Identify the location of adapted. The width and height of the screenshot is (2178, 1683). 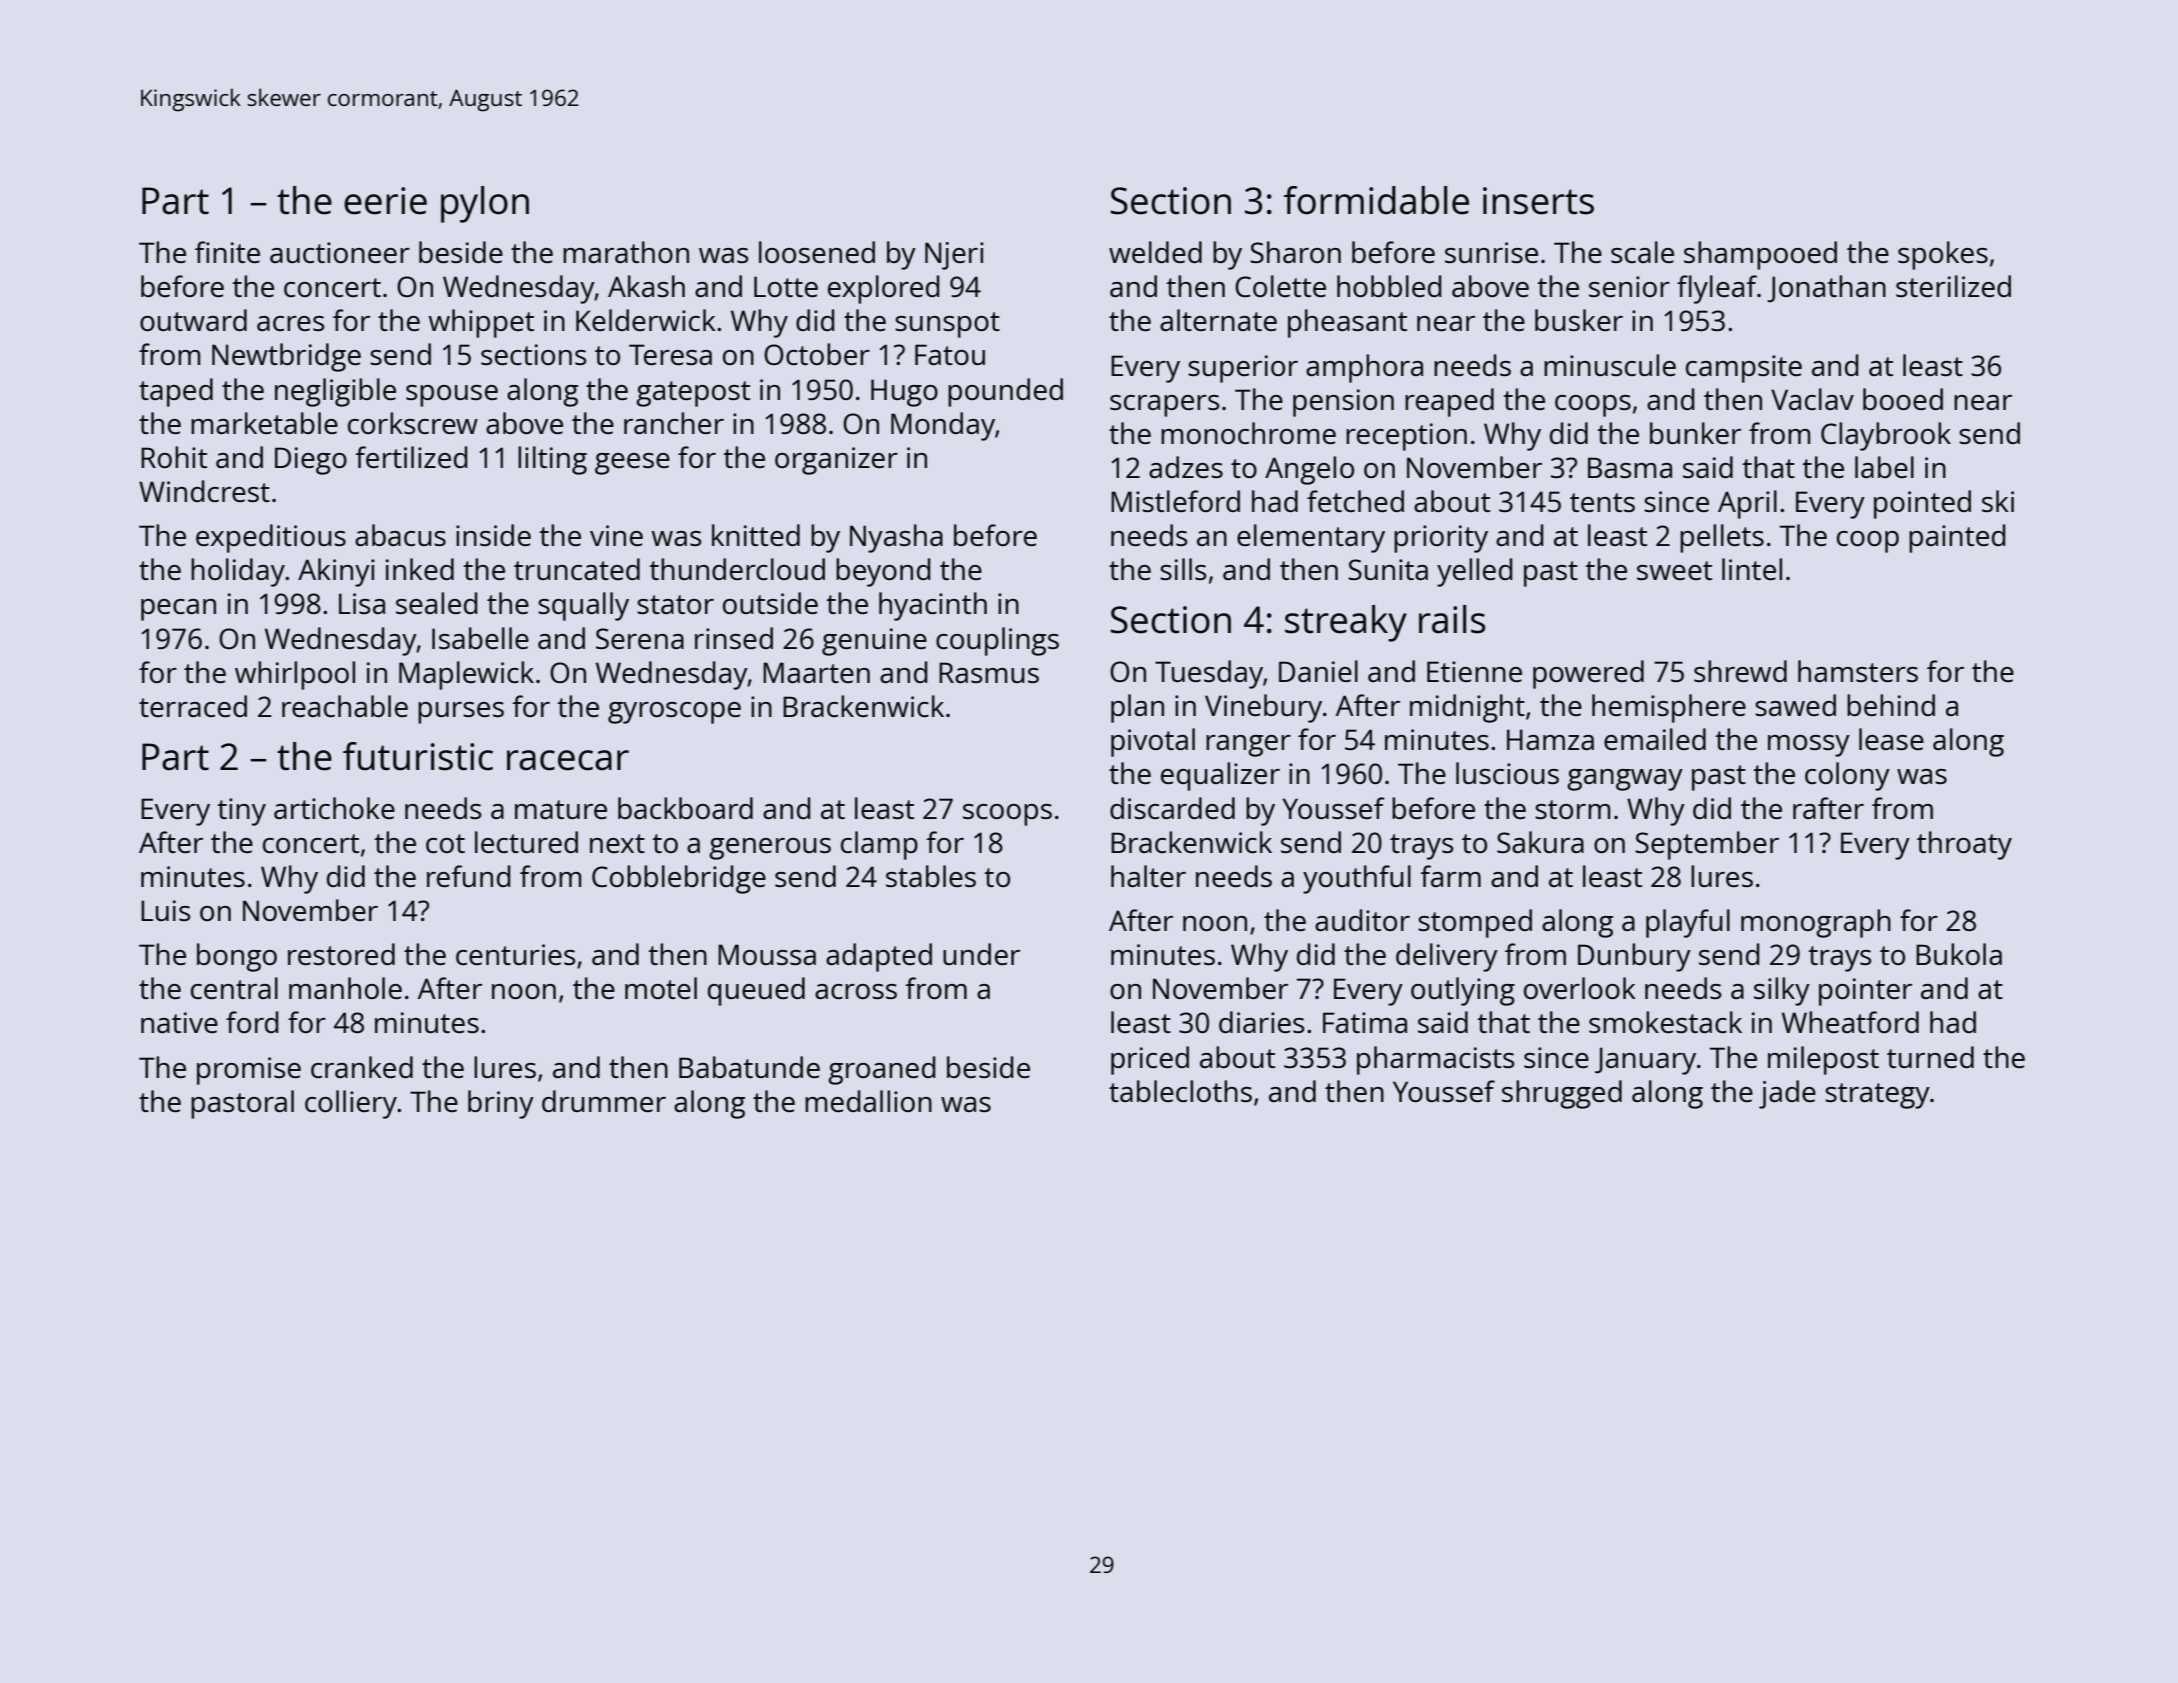
(879, 957).
